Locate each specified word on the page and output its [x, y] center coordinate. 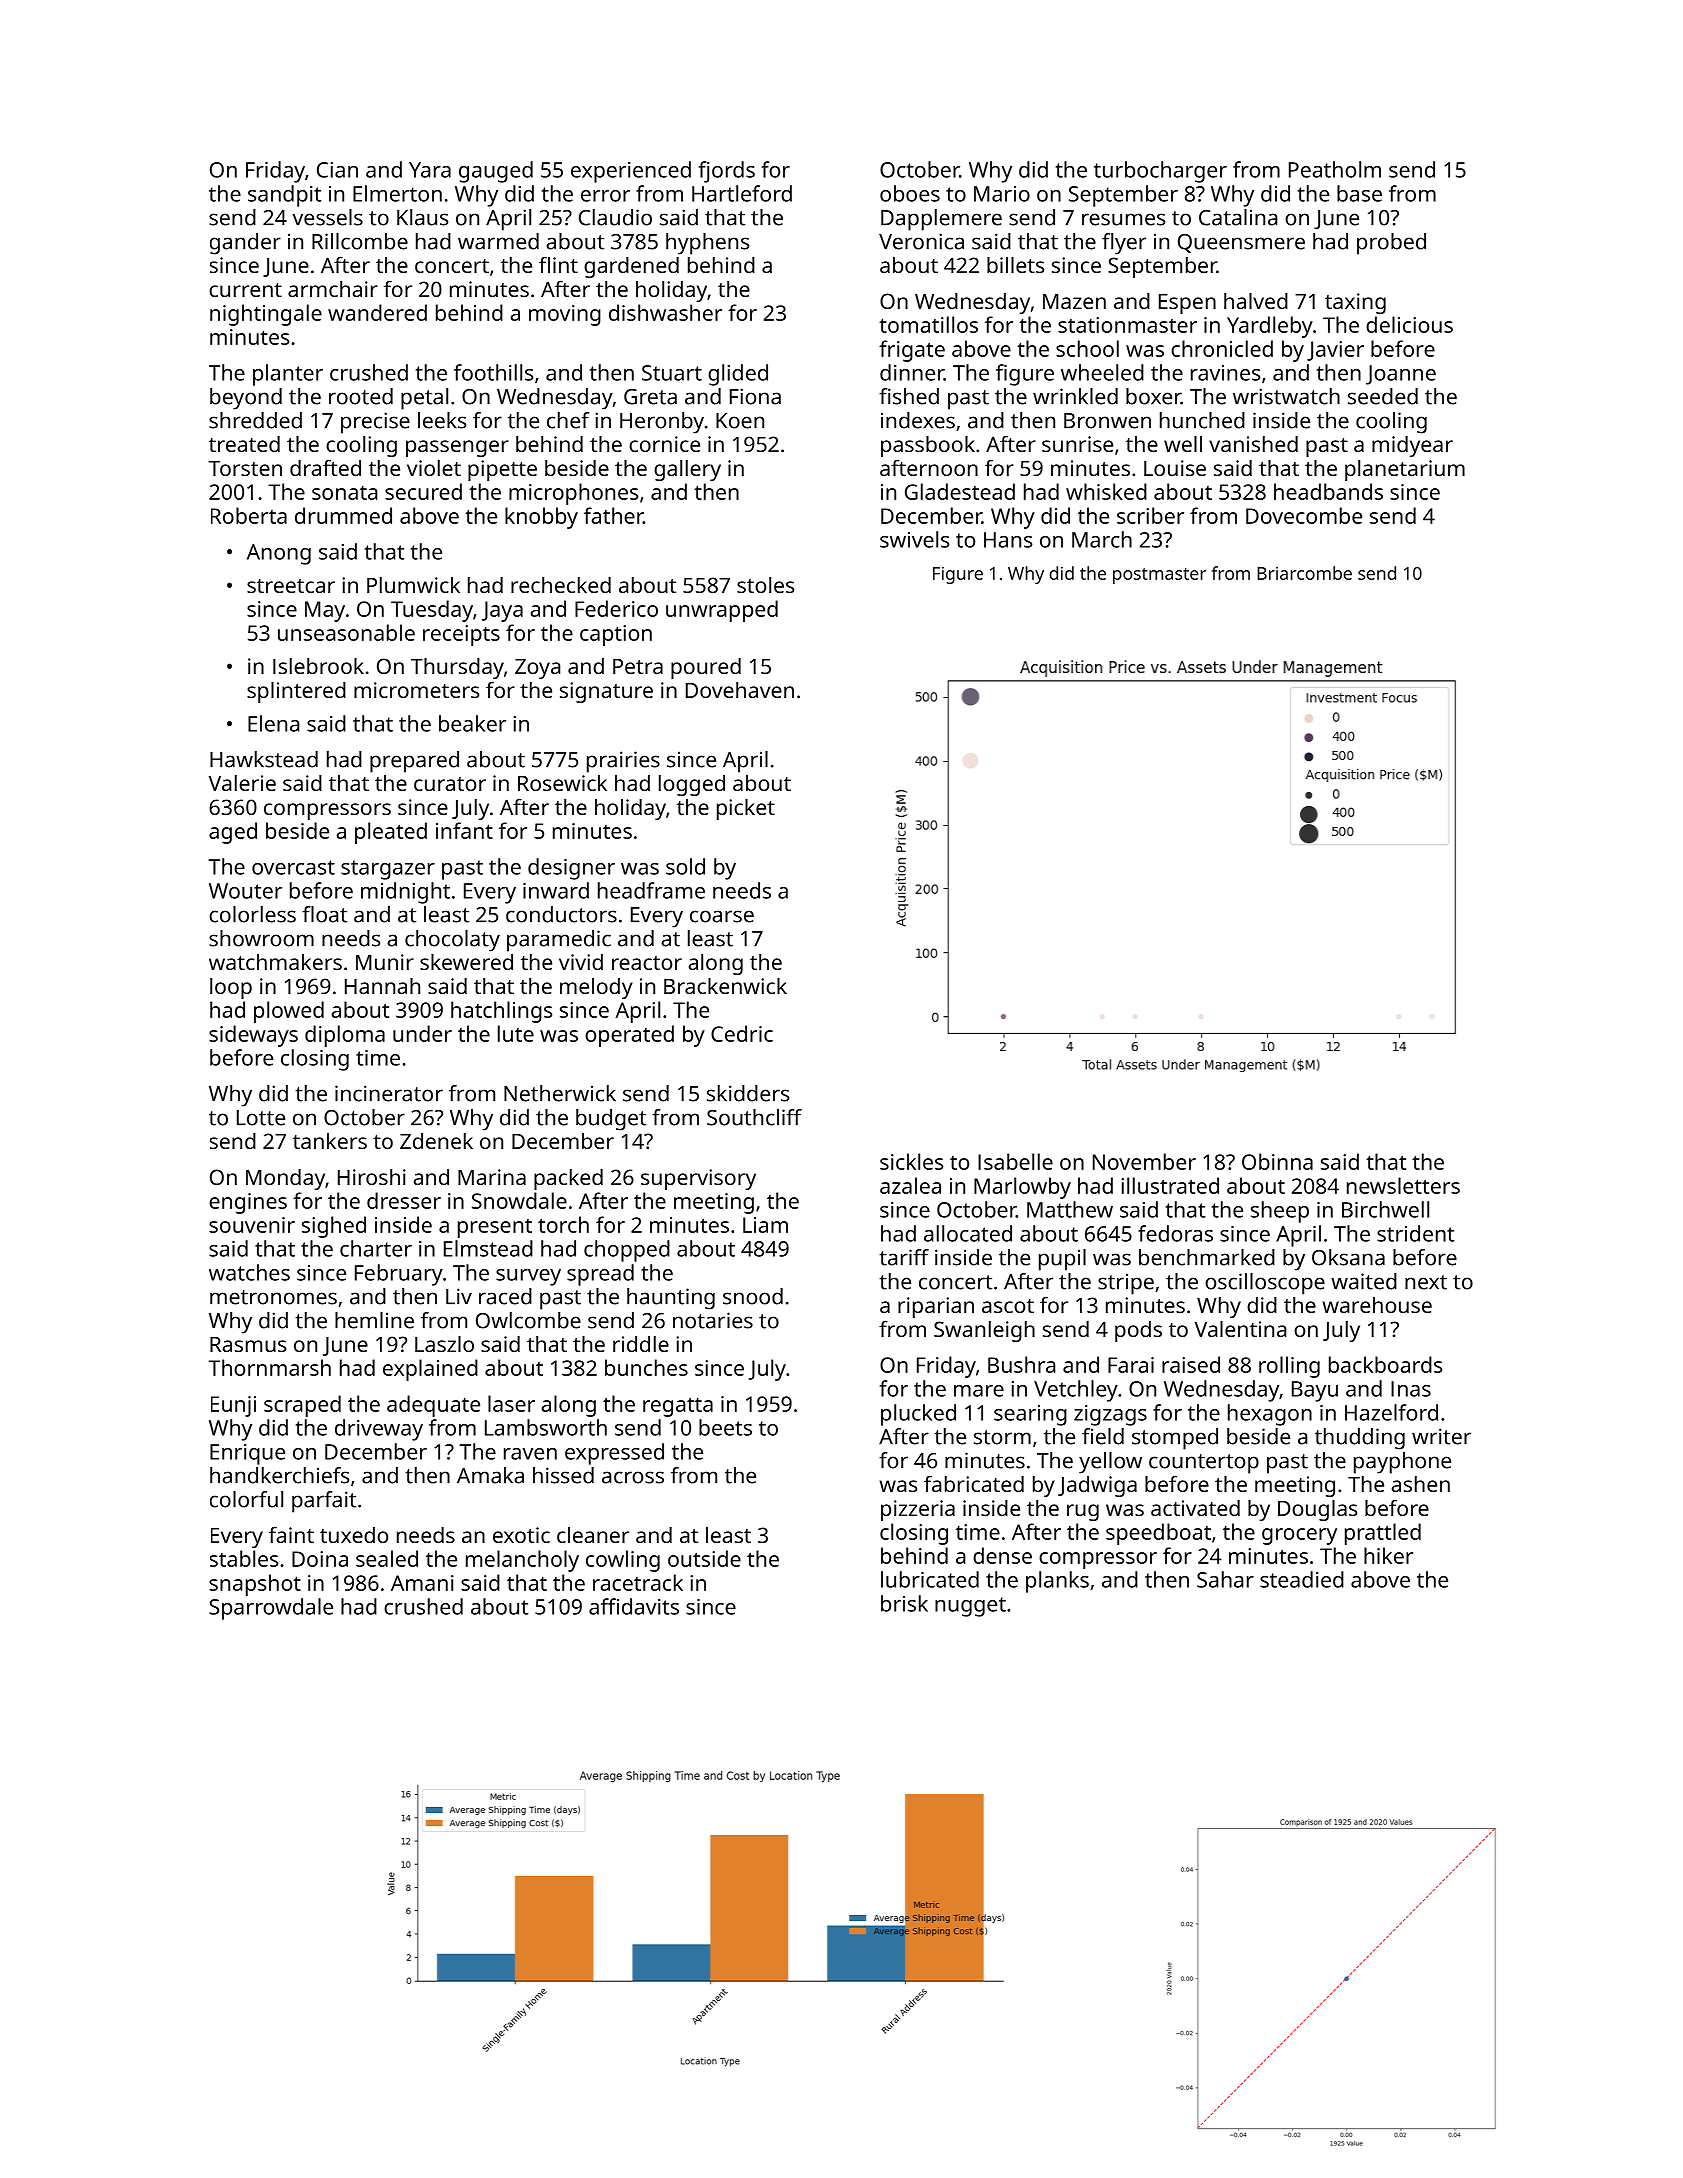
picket [746, 809]
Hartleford [742, 193]
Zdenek [436, 1141]
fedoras [1175, 1233]
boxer [1153, 396]
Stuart [672, 373]
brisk [904, 1603]
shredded [255, 420]
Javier [1335, 351]
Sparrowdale [271, 1609]
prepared [414, 762]
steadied [1302, 1579]
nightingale [266, 315]
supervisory [698, 1179]
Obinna [1277, 1161]
